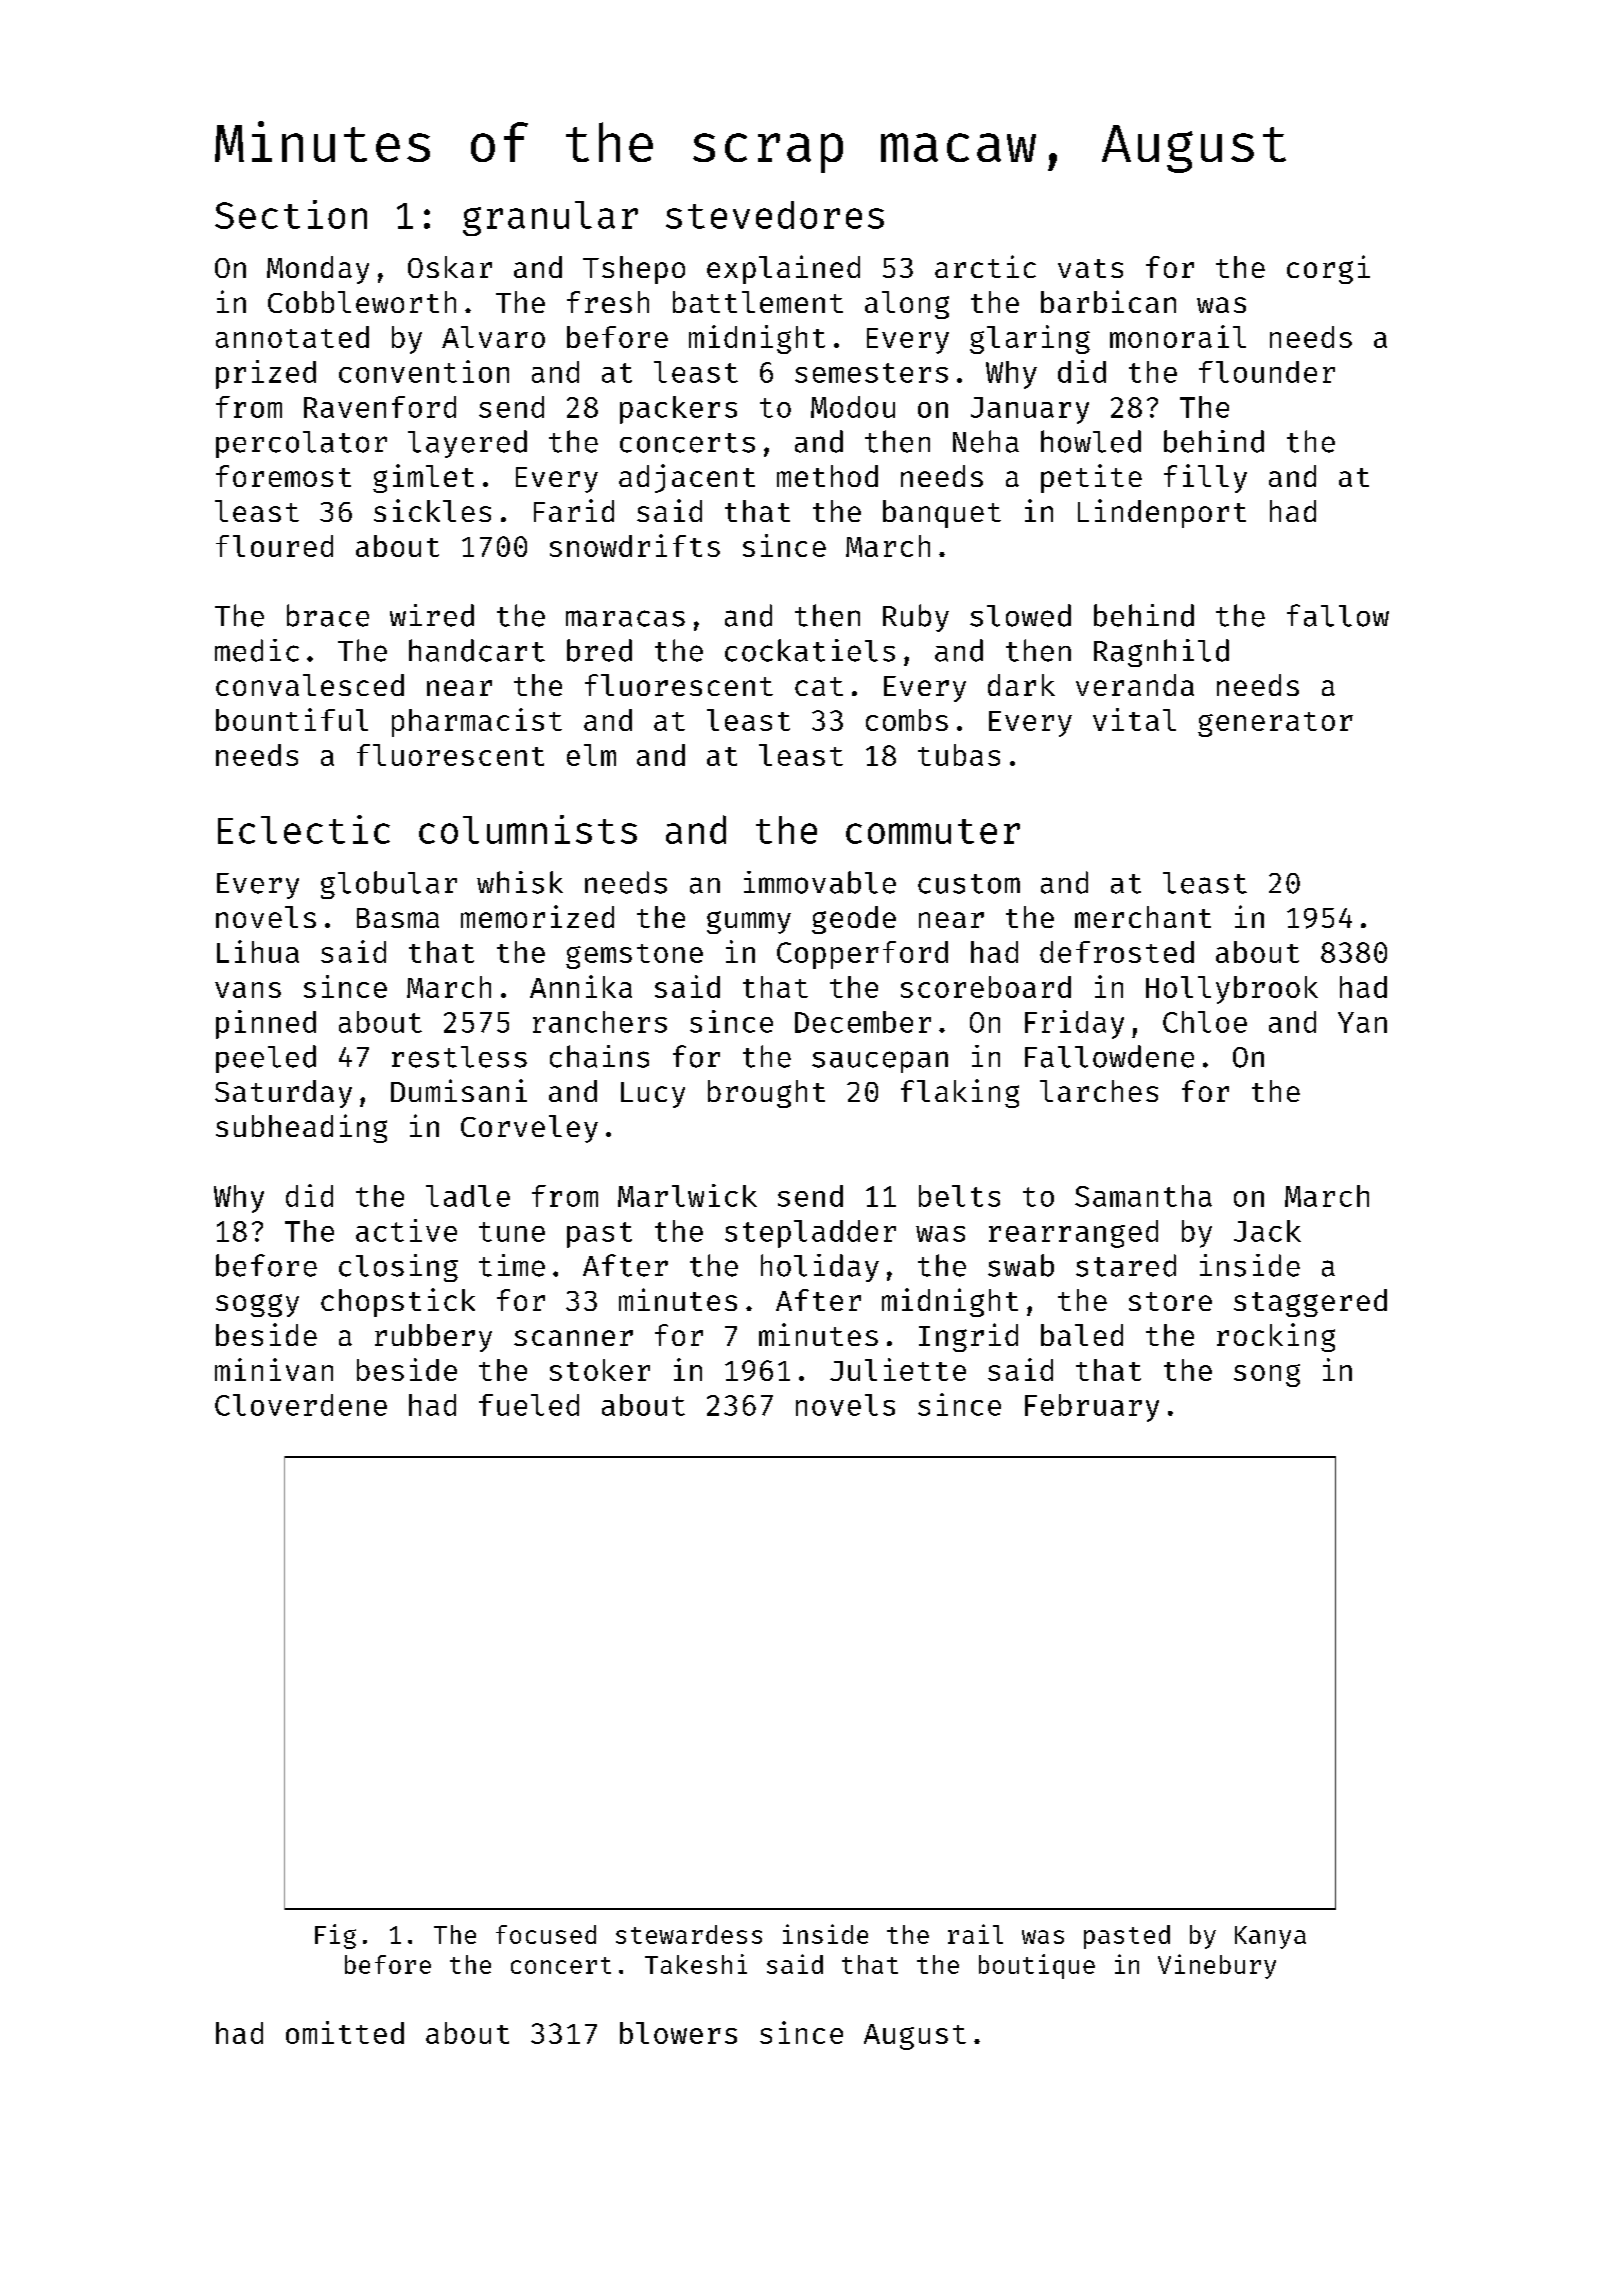  Describe the element at coordinates (1170, 1301) in the page. I see `store` at that location.
